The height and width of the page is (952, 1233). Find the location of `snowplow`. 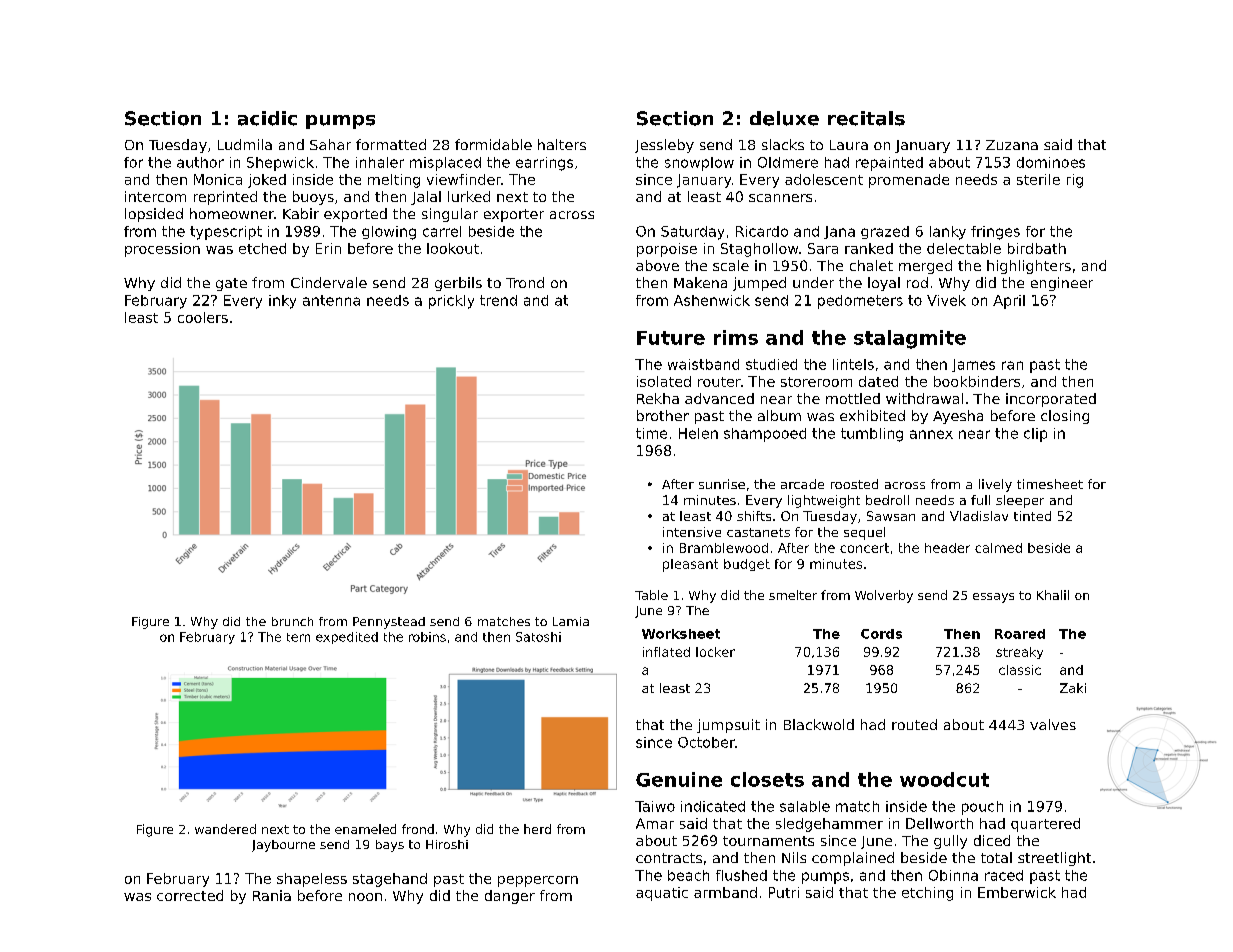

snowplow is located at coordinates (699, 164).
